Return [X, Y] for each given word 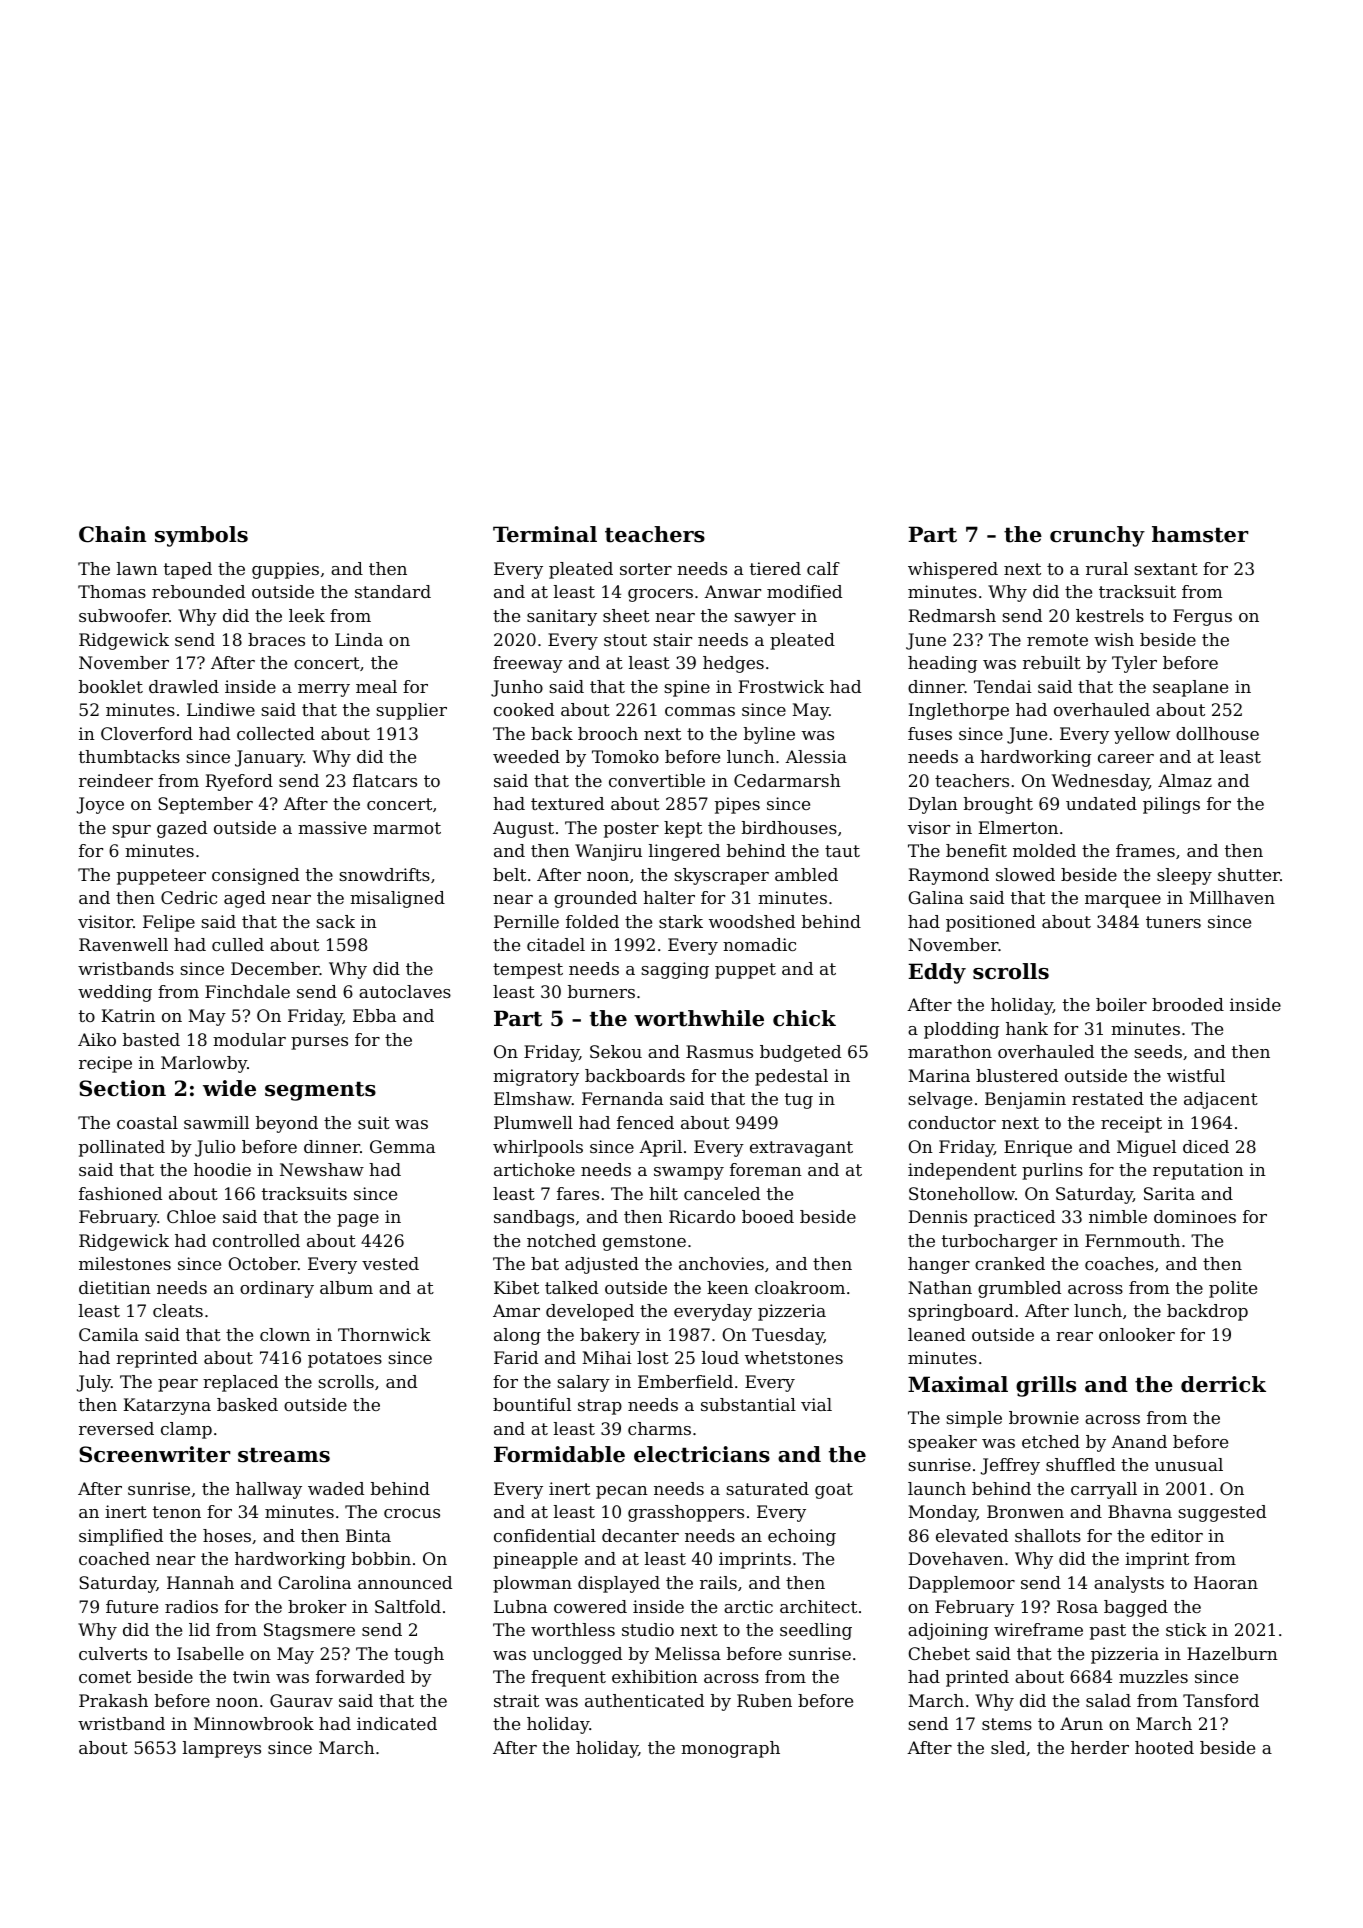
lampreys [222, 1749]
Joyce [100, 805]
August [523, 829]
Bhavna [1140, 1511]
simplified [121, 1537]
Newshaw [322, 1169]
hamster [1200, 534]
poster [631, 830]
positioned [991, 923]
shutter [1249, 874]
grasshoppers [686, 1513]
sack [335, 921]
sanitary [562, 617]
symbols [201, 536]
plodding [961, 1030]
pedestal [791, 1077]
